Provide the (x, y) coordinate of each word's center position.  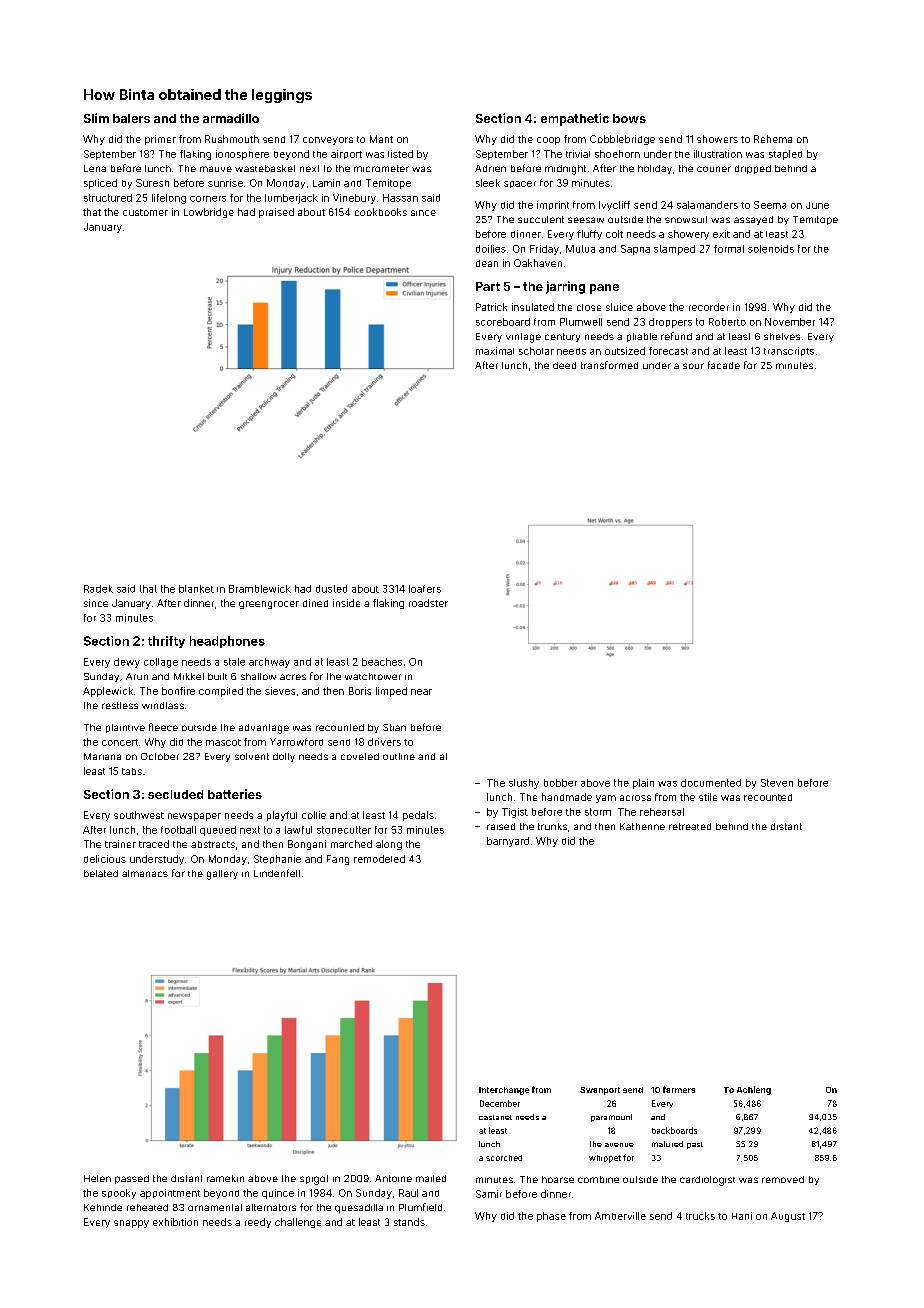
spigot (314, 1180)
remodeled (379, 859)
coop (548, 141)
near (421, 692)
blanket (196, 589)
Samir (489, 1194)
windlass (163, 705)
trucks (700, 1216)
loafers (425, 589)
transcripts (789, 351)
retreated (690, 826)
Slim (96, 118)
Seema (770, 205)
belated (101, 873)
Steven (777, 783)
